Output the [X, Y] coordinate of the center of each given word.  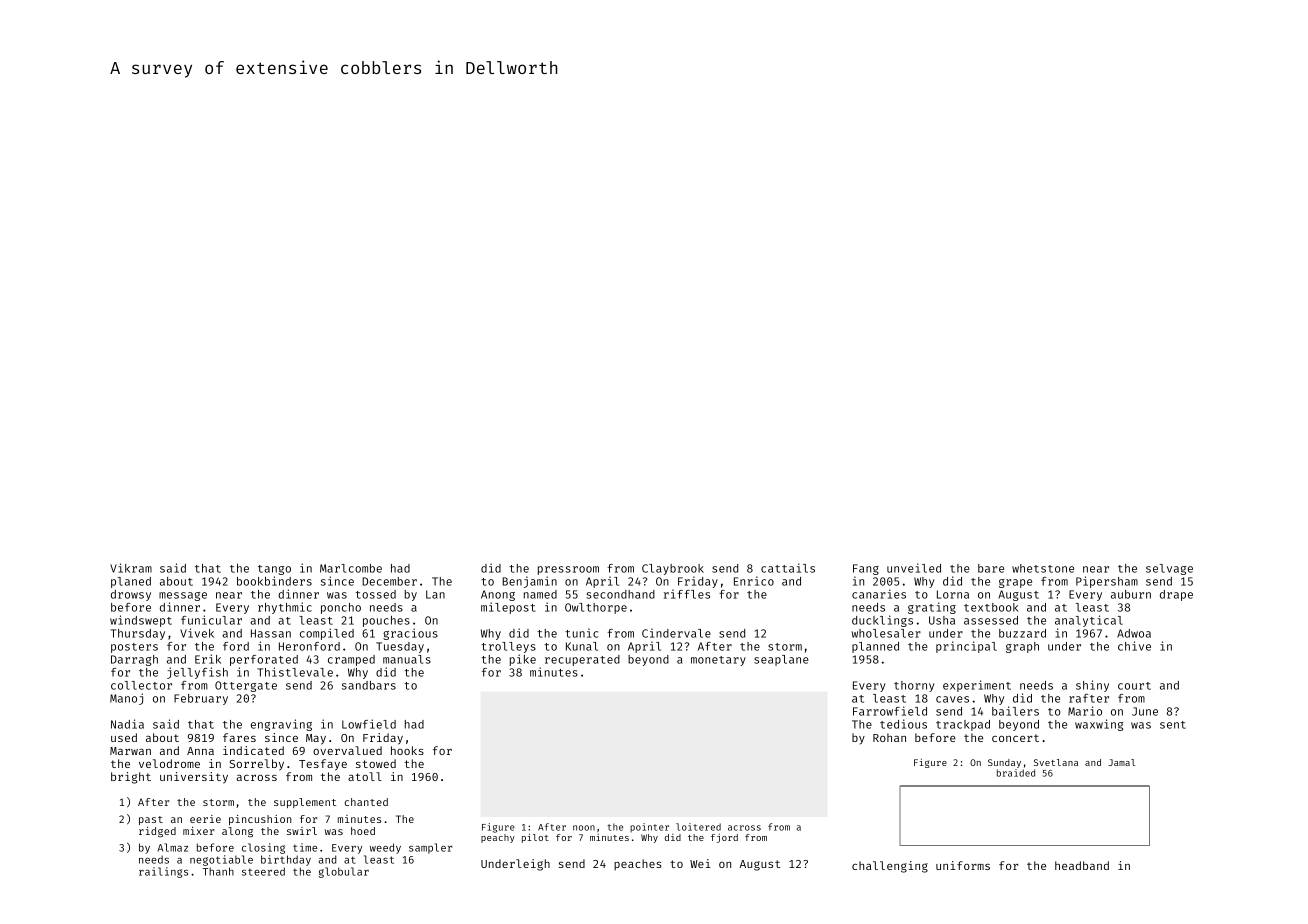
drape [1176, 595]
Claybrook [673, 569]
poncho [341, 608]
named [540, 594]
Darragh [134, 660]
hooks [407, 750]
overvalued [347, 750]
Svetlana [1056, 762]
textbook [991, 607]
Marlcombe [351, 568]
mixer [198, 831]
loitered [698, 827]
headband [1082, 865]
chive [1134, 646]
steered [263, 871]
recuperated [582, 660]
